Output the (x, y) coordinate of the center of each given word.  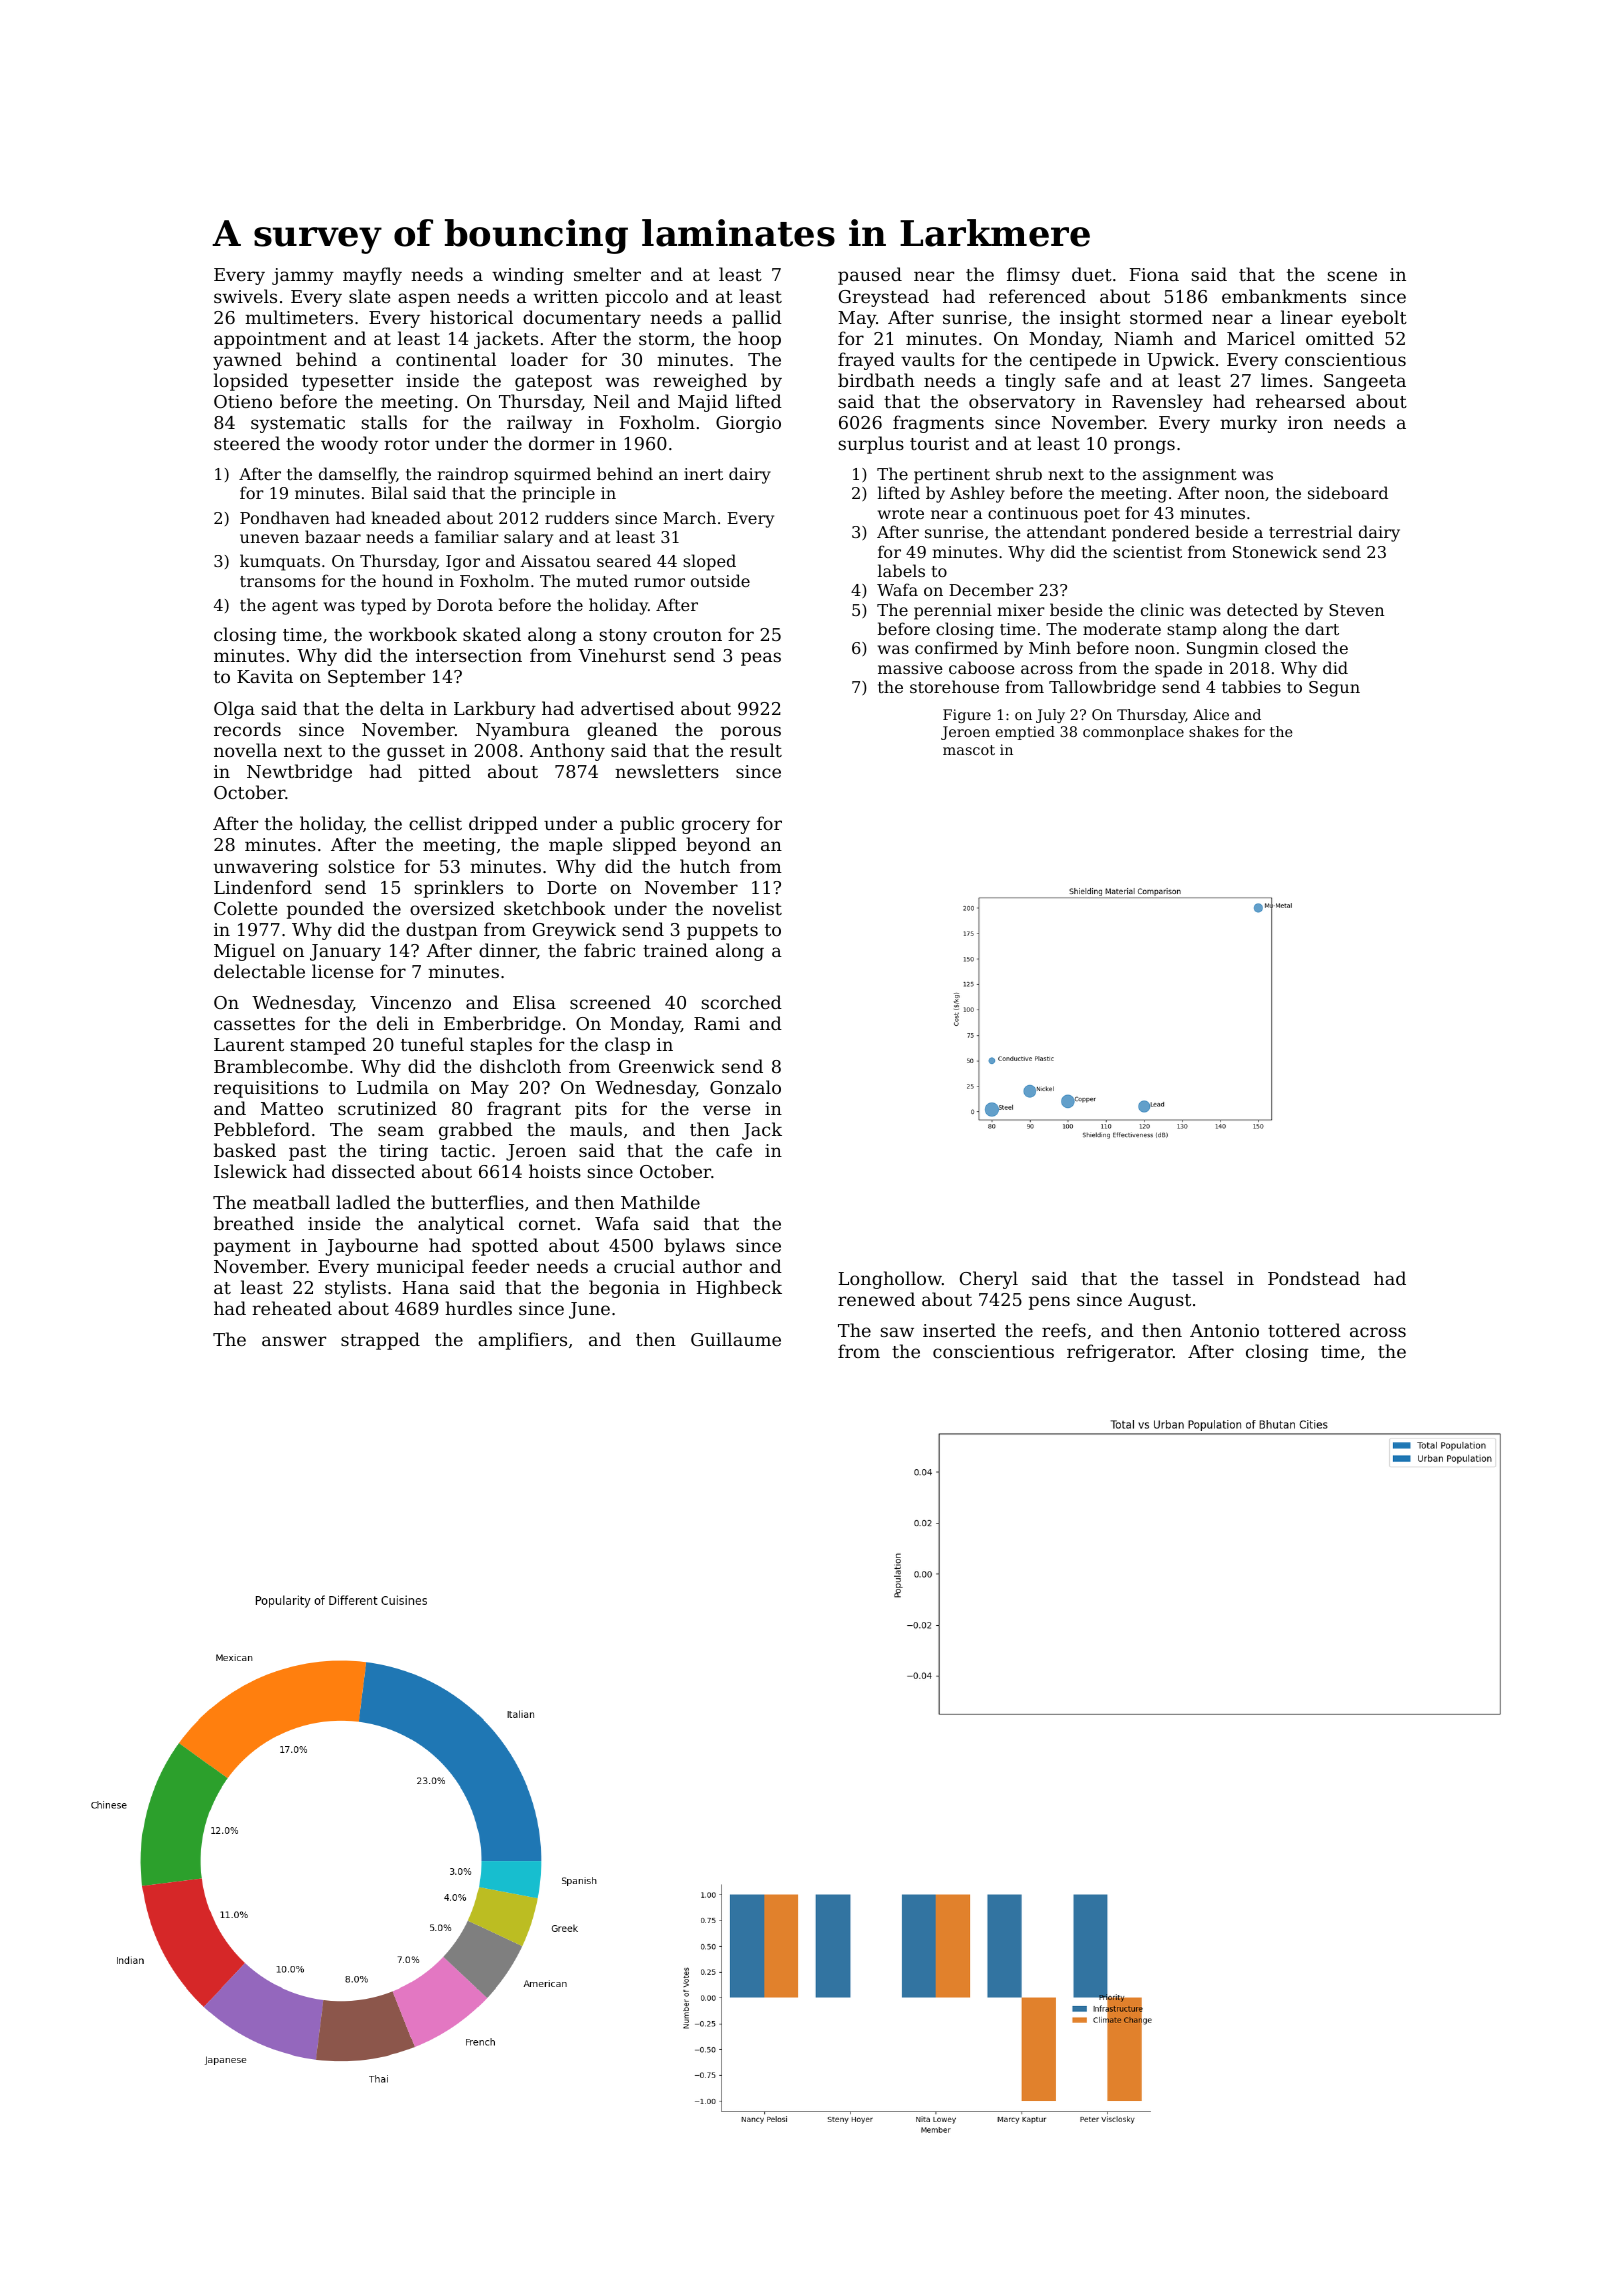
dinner (508, 951)
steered (247, 443)
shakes (1214, 731)
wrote (901, 513)
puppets (722, 932)
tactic (465, 1150)
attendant (1066, 531)
